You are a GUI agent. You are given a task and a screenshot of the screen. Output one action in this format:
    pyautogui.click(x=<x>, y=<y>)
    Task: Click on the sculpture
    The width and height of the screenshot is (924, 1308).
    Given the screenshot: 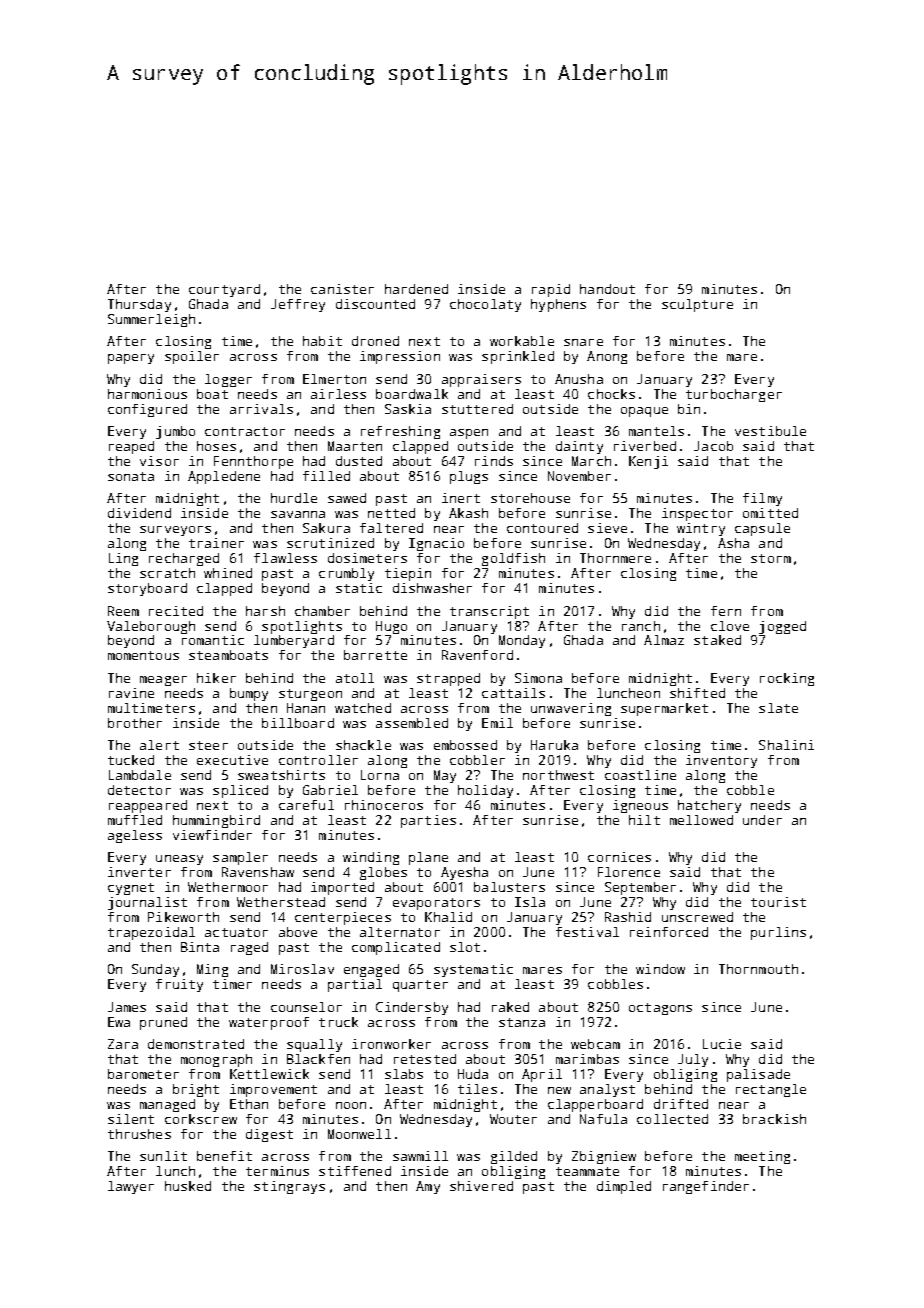 What is the action you would take?
    pyautogui.click(x=697, y=305)
